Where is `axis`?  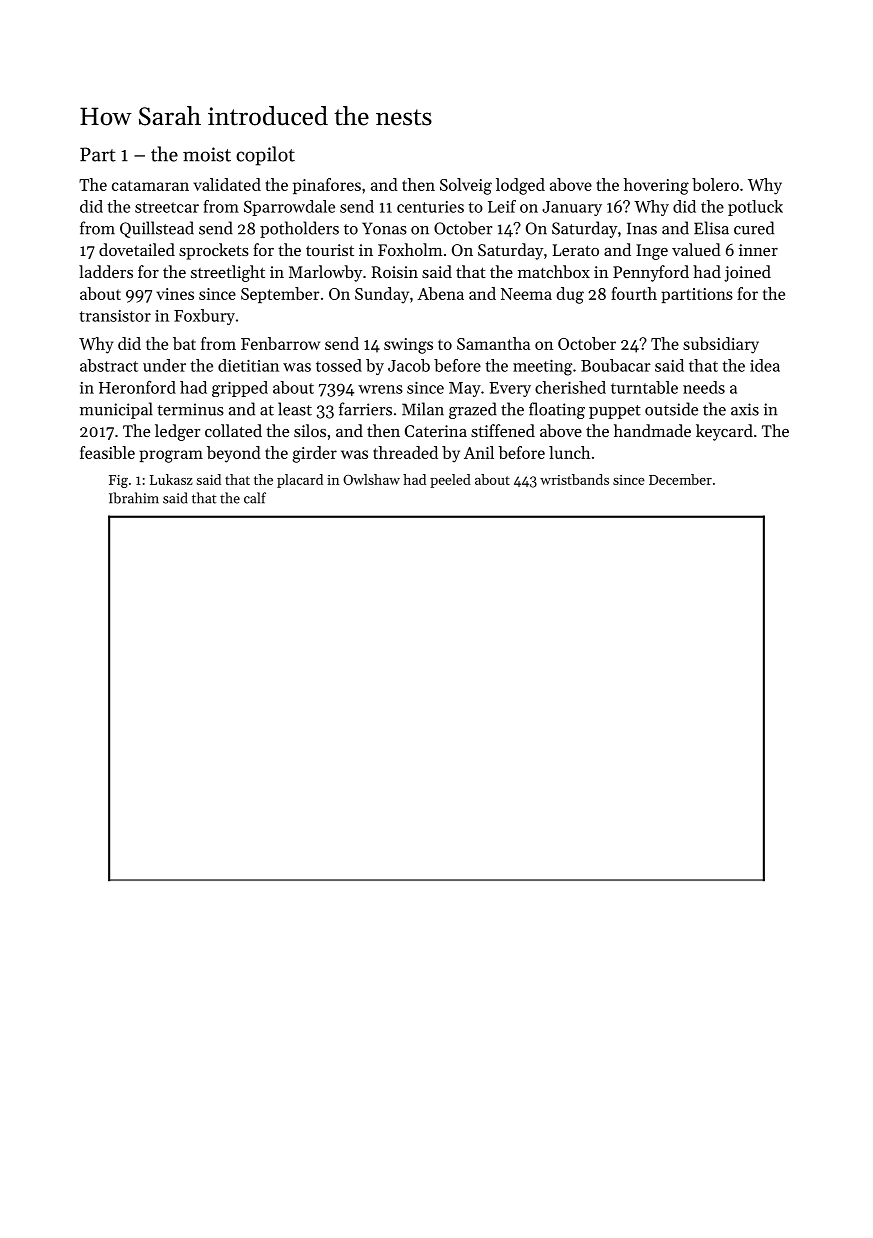
axis is located at coordinates (745, 409).
